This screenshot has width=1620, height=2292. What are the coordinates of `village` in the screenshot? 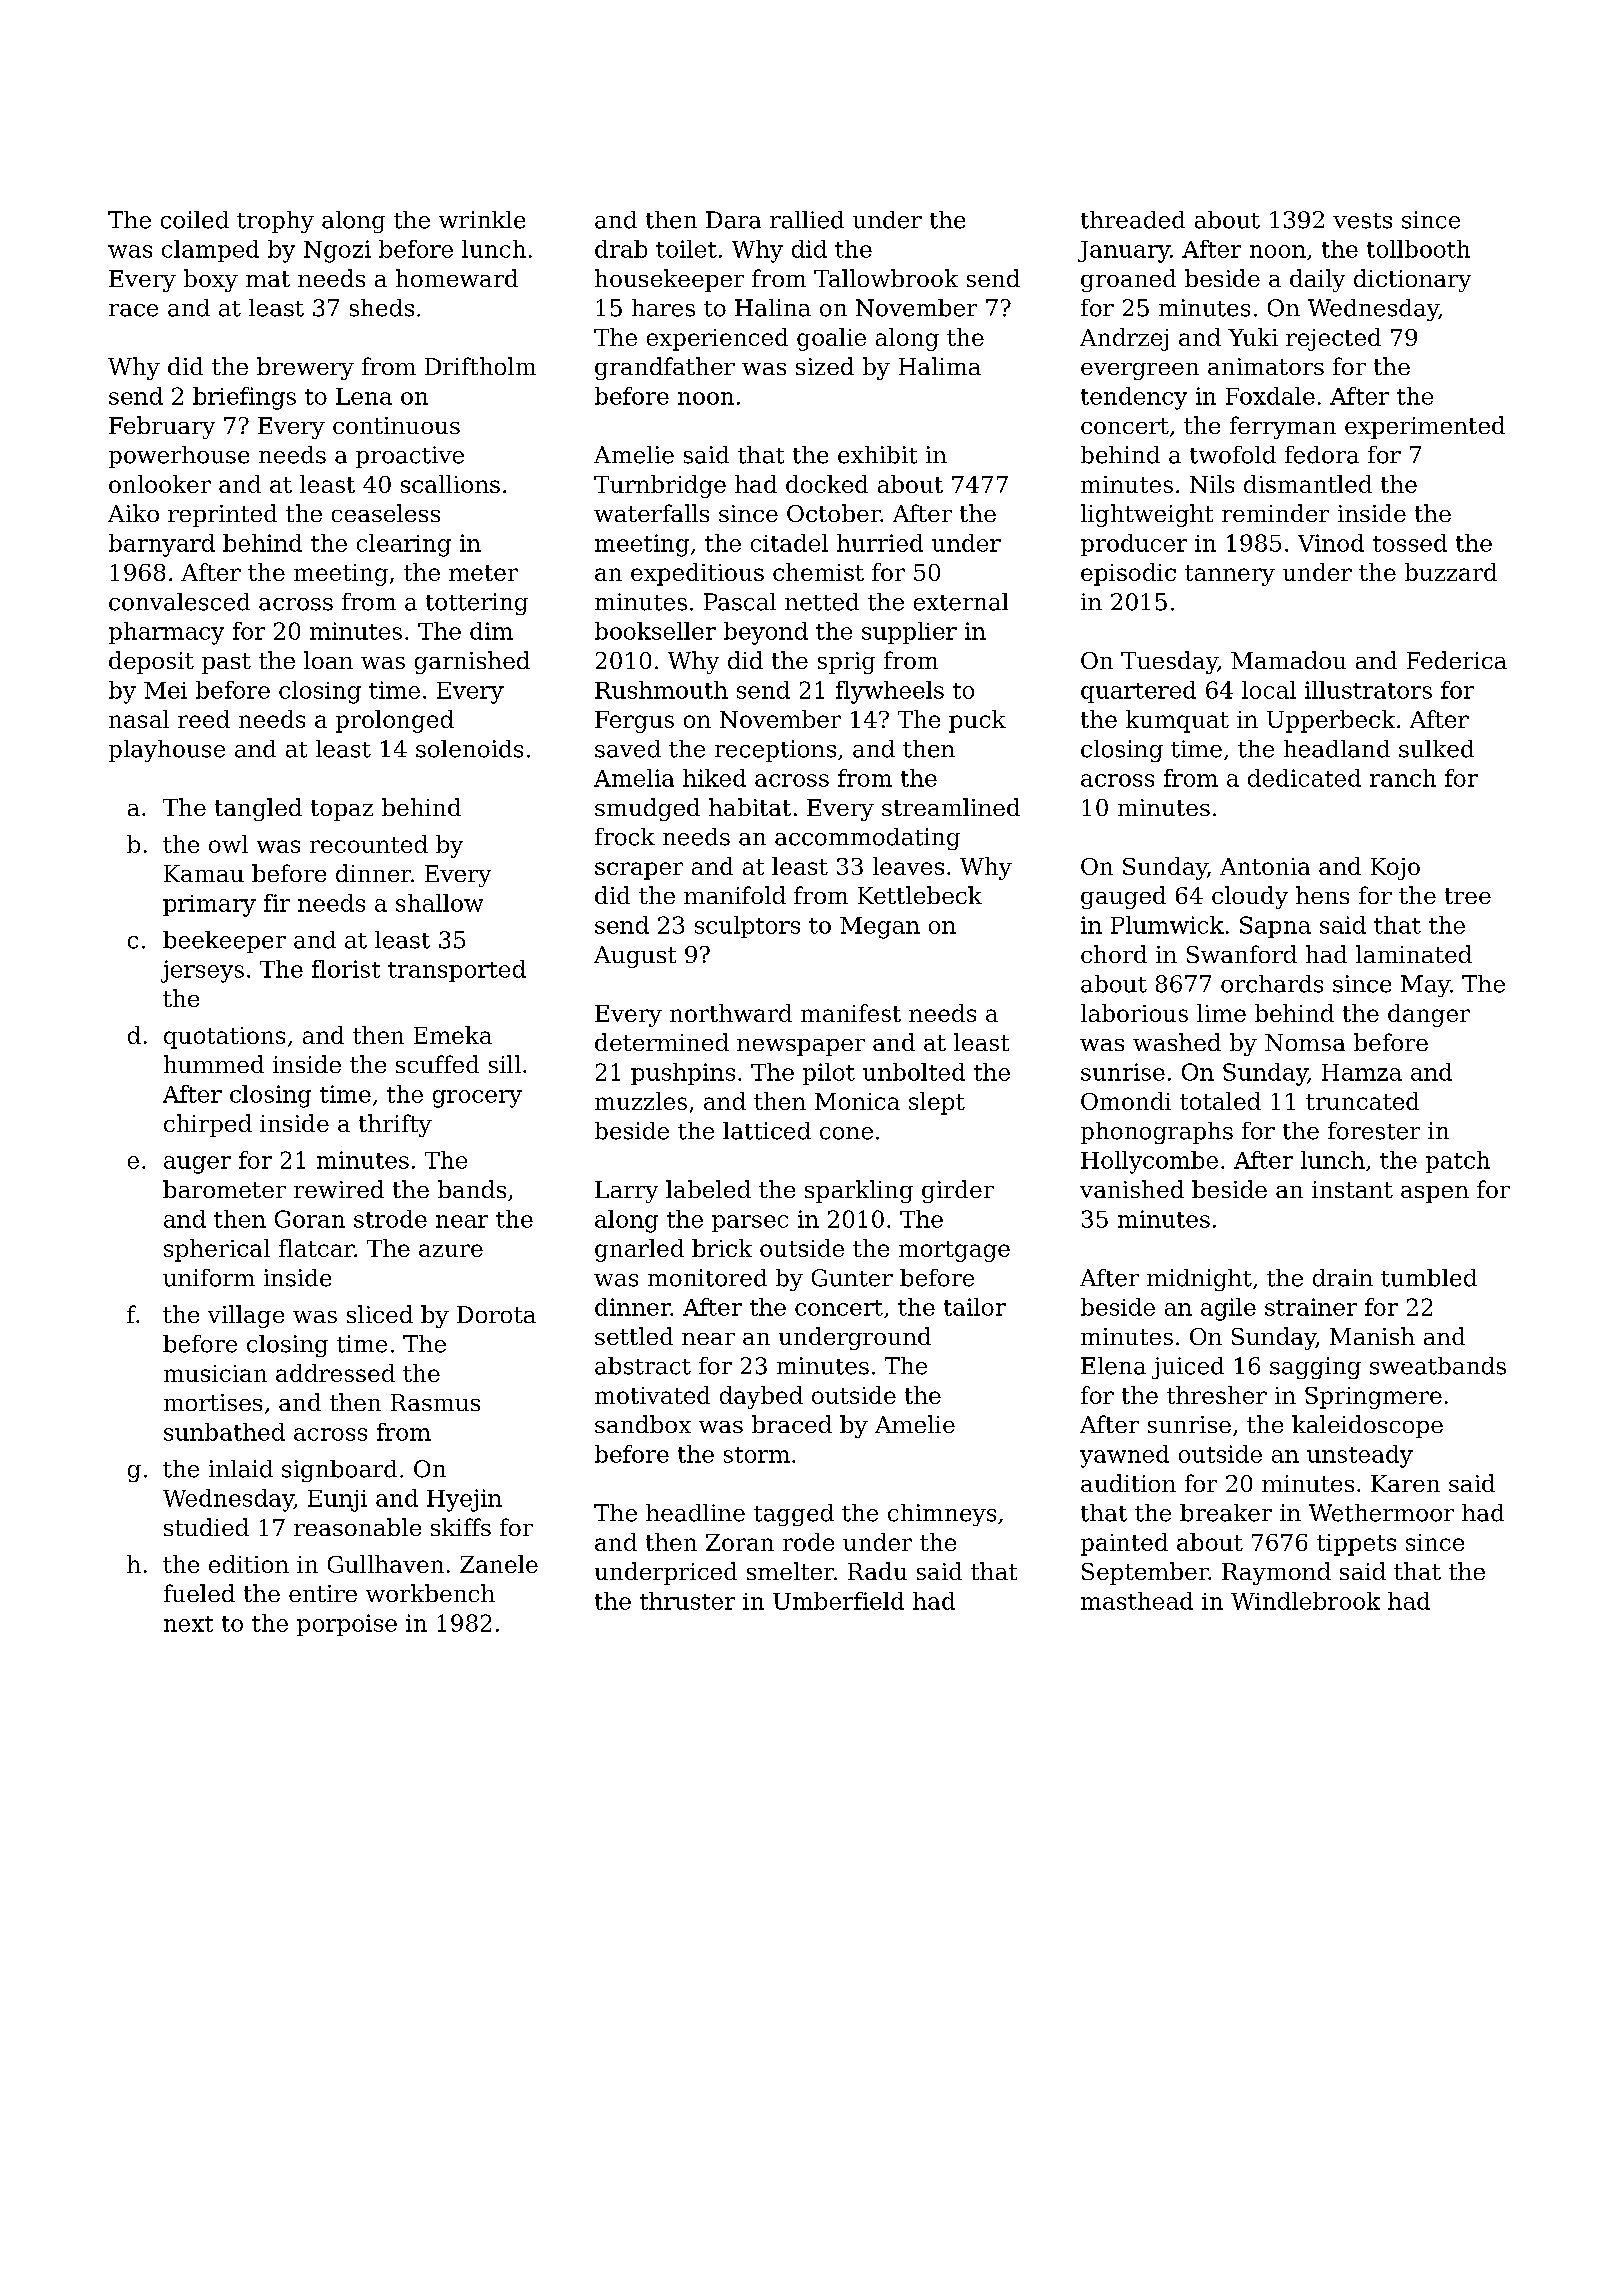 It's located at (246, 1316).
